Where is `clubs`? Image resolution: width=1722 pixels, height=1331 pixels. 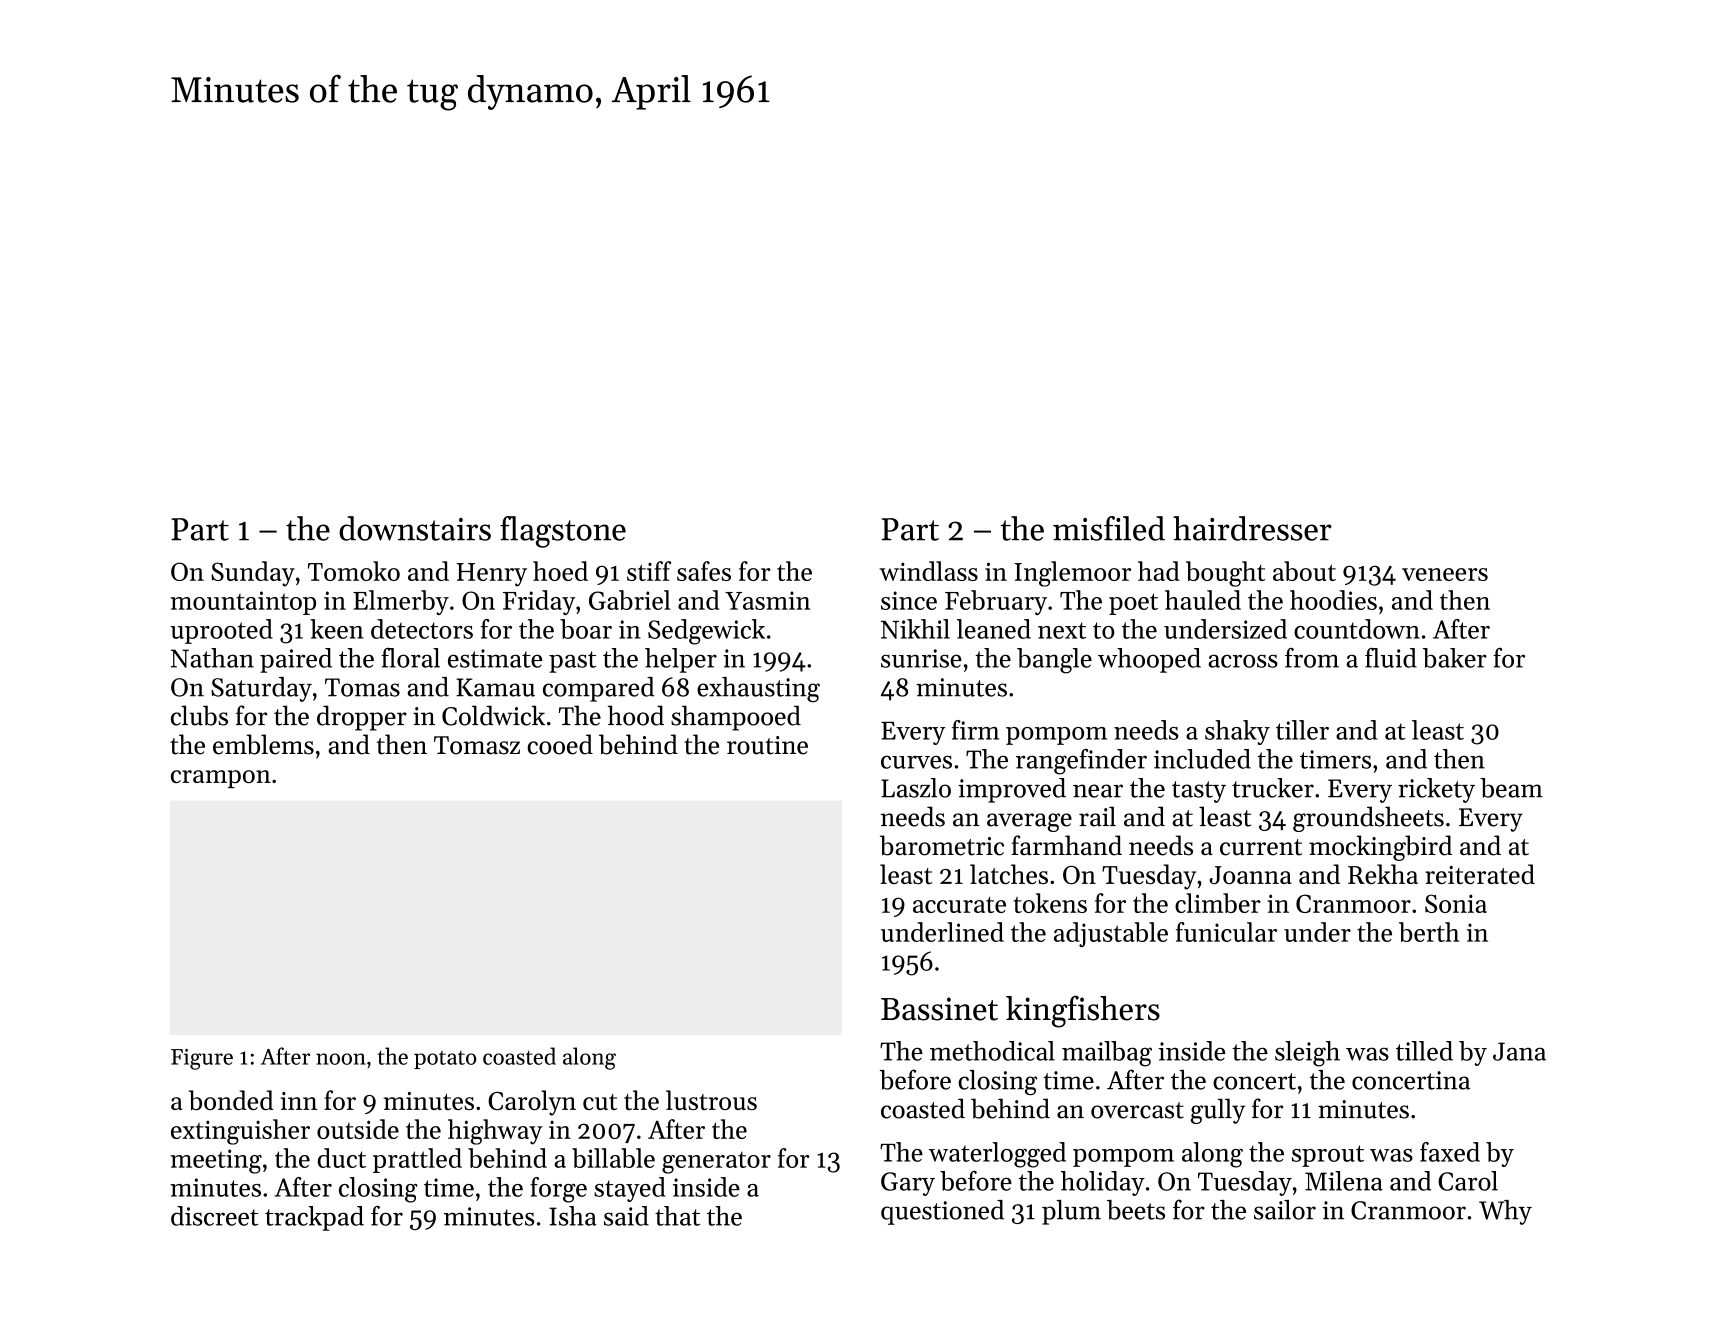 clubs is located at coordinates (199, 715).
